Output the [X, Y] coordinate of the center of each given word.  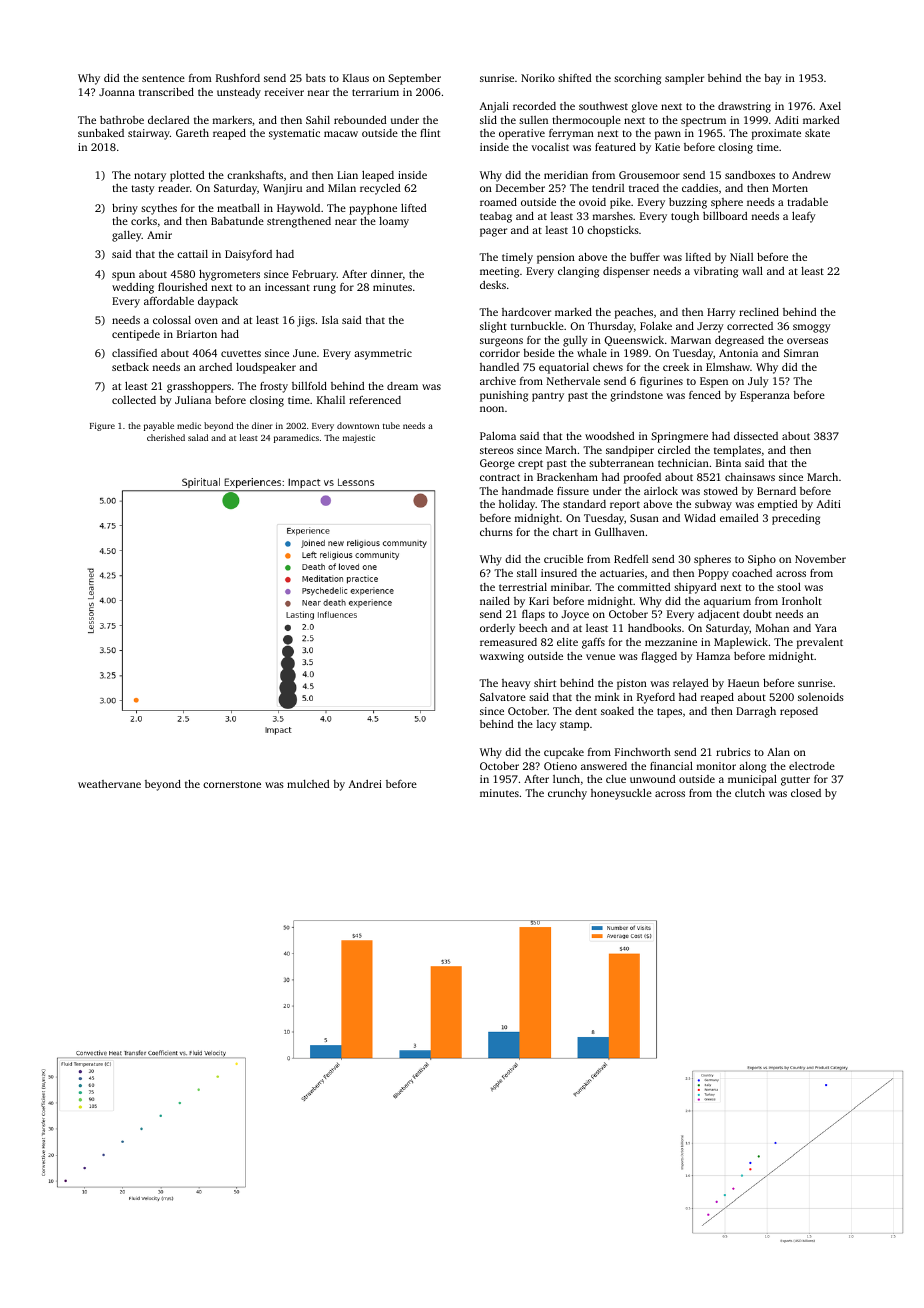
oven [206, 321]
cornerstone [232, 784]
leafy [804, 217]
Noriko [538, 78]
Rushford [238, 78]
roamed [498, 202]
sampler [684, 79]
